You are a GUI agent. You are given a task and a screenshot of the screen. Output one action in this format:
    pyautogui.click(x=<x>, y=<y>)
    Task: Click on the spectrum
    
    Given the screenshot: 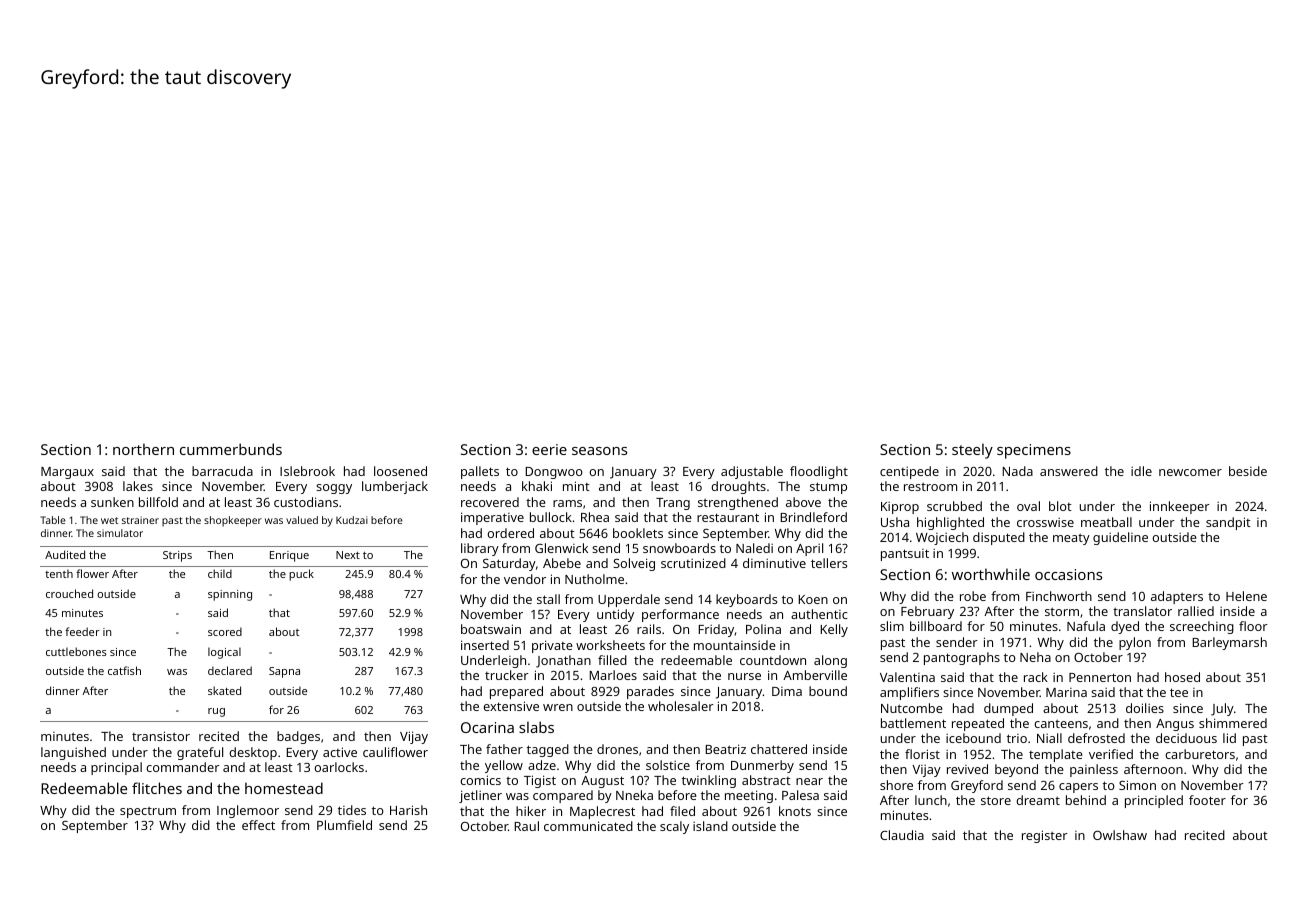 What is the action you would take?
    pyautogui.click(x=148, y=812)
